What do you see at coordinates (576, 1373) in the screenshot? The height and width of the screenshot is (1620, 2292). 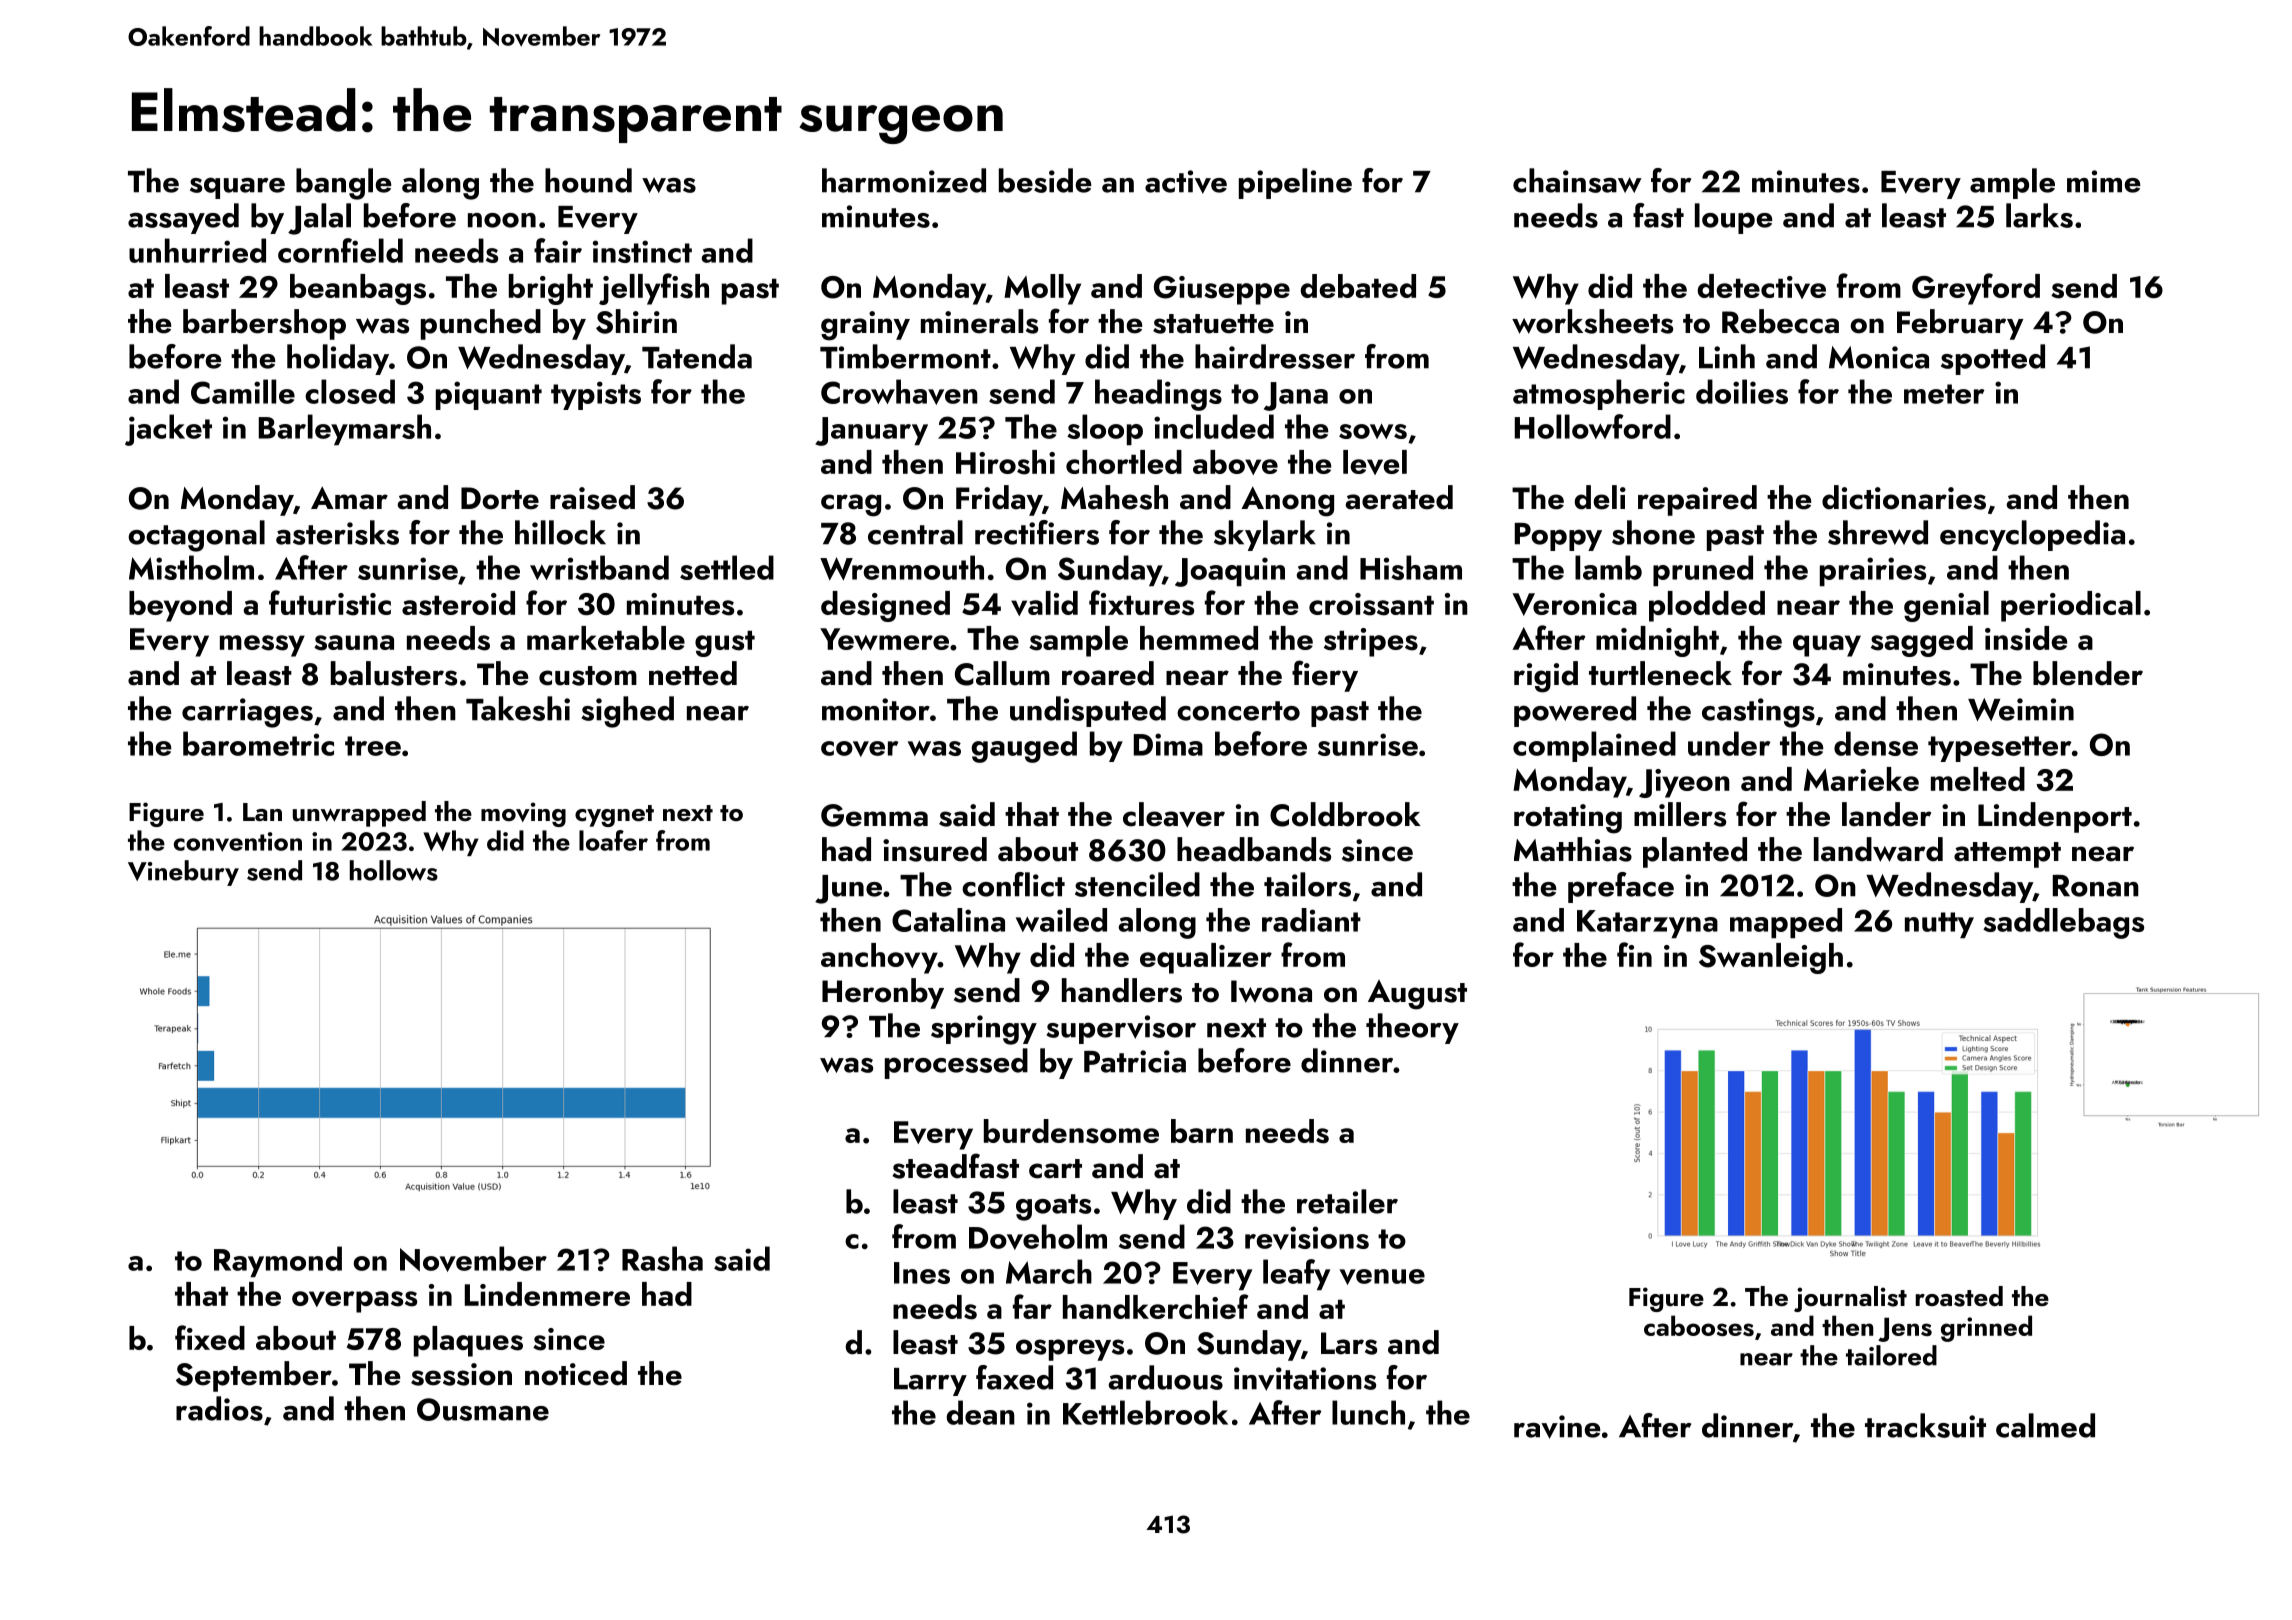 I see `noticed` at bounding box center [576, 1373].
